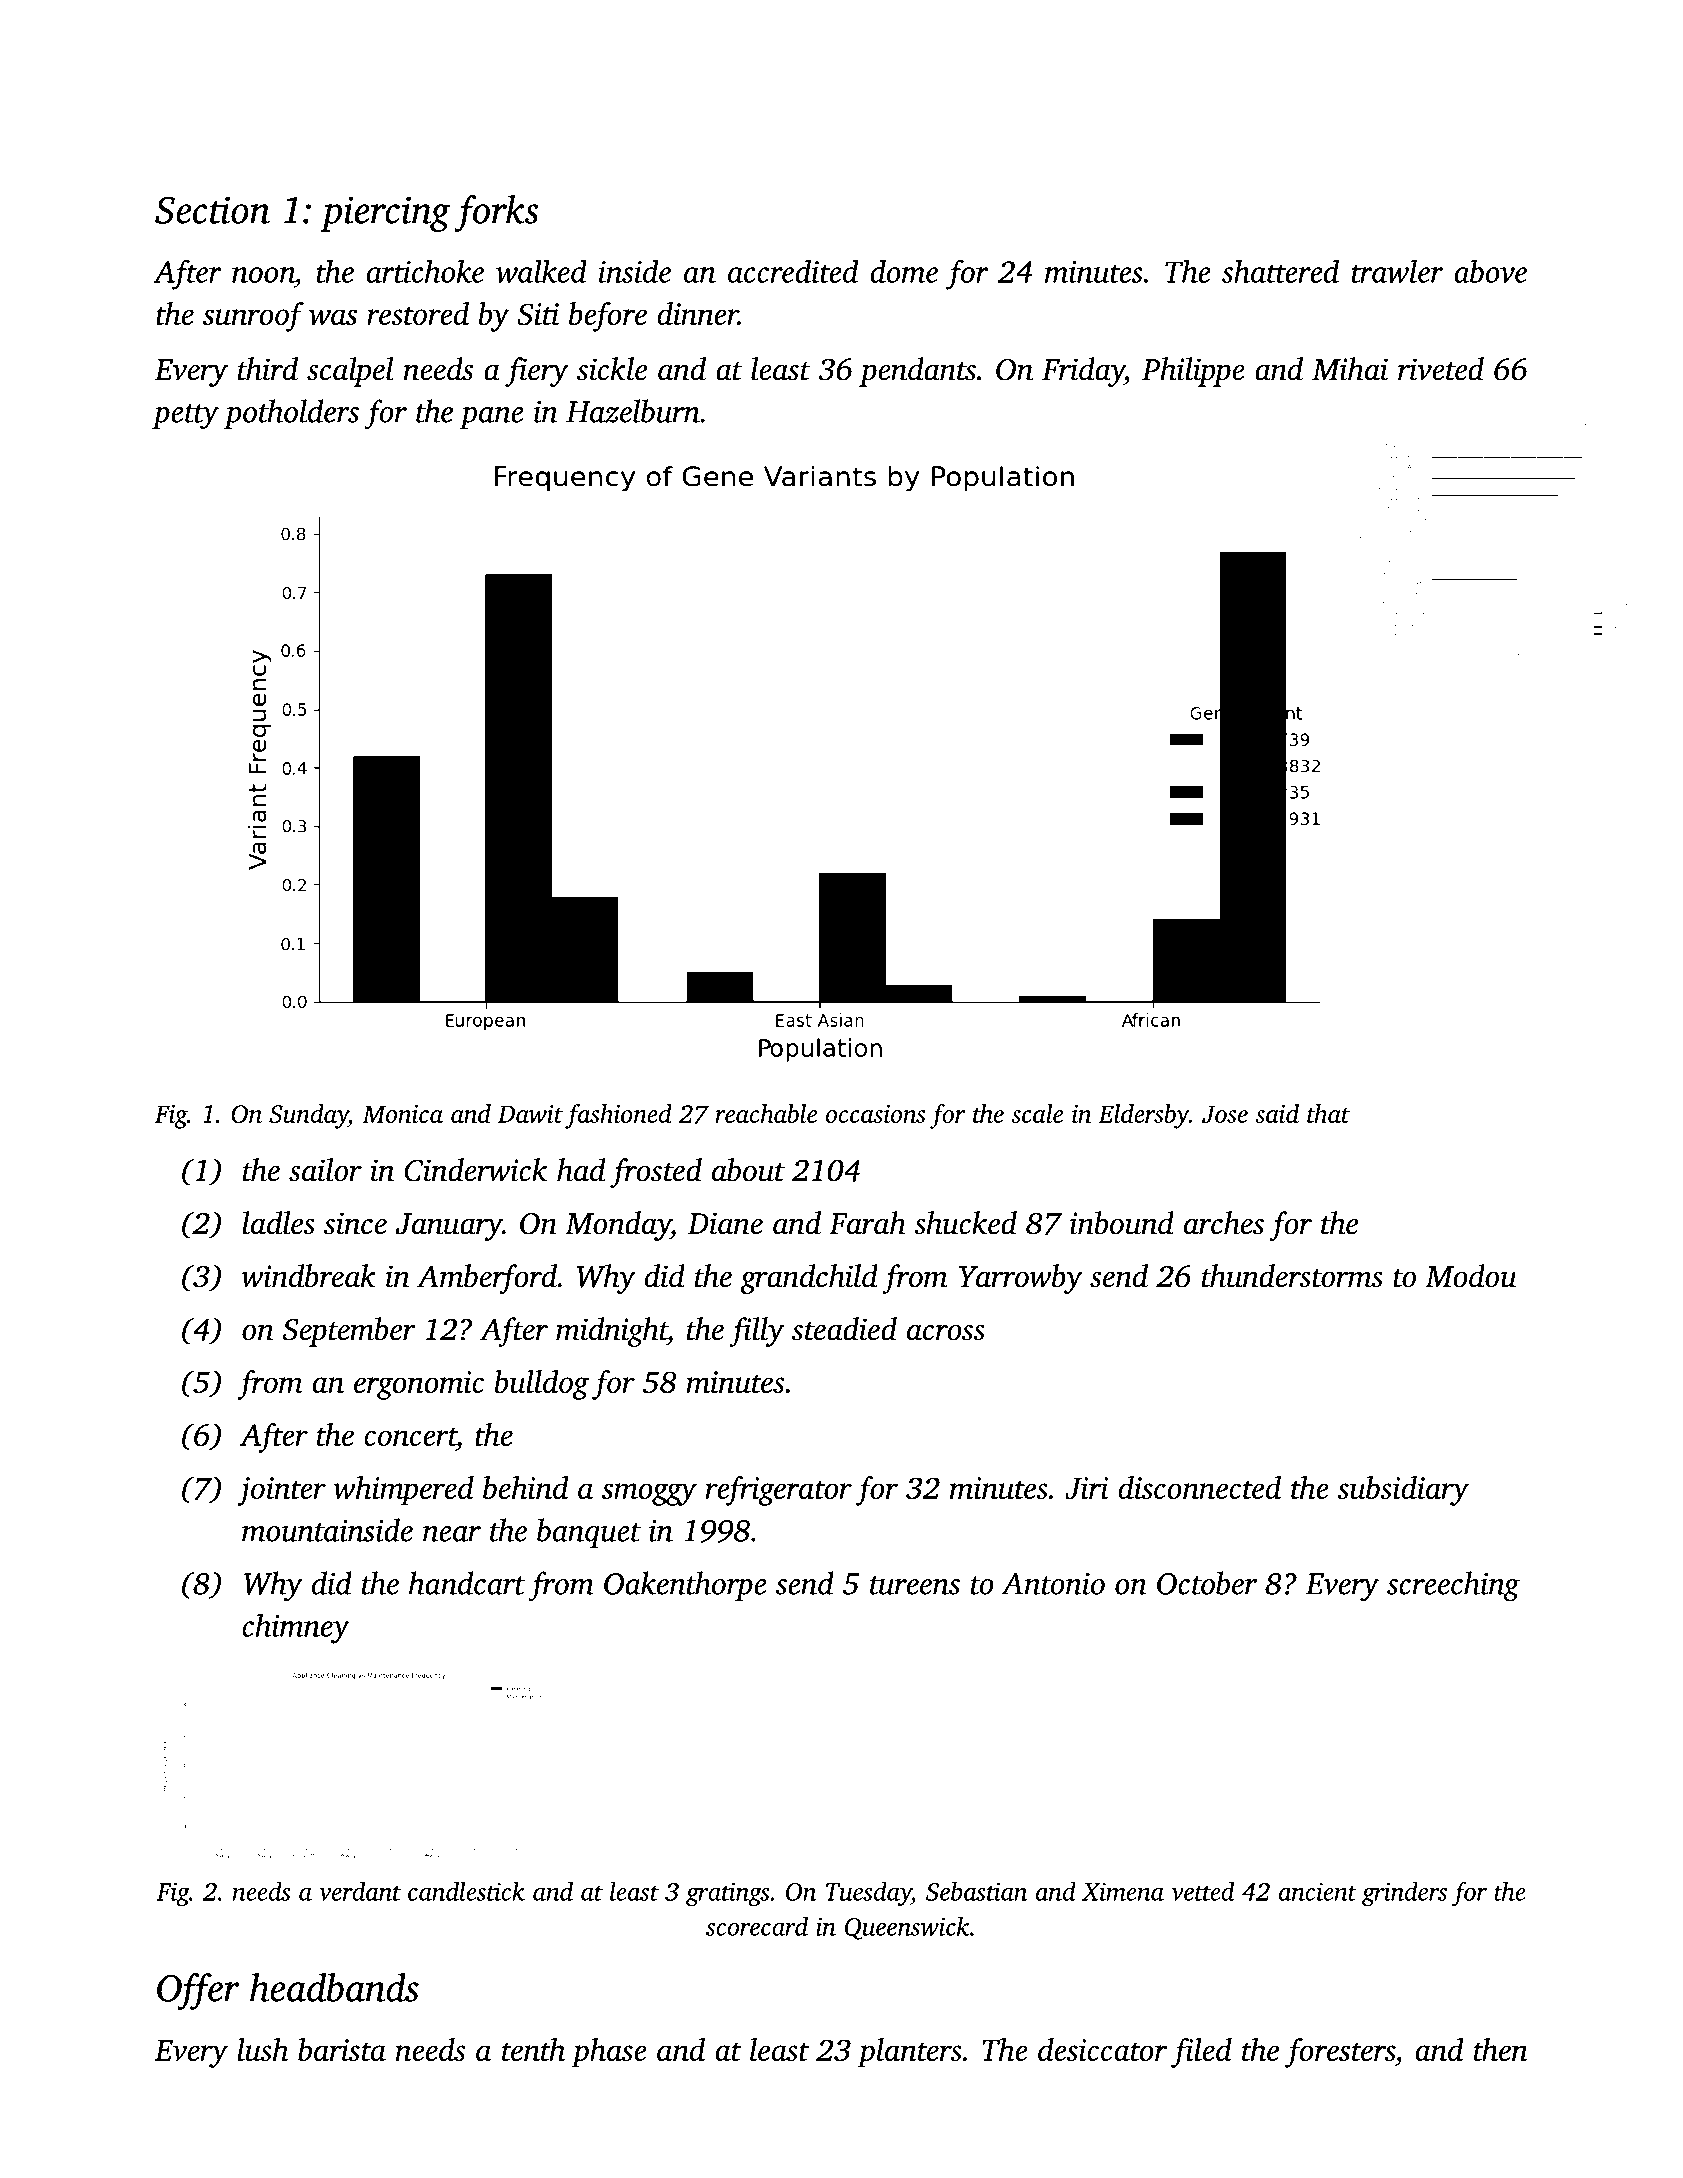 The height and width of the image is (2178, 1683). Describe the element at coordinates (1453, 1586) in the image. I see `screeching` at that location.
